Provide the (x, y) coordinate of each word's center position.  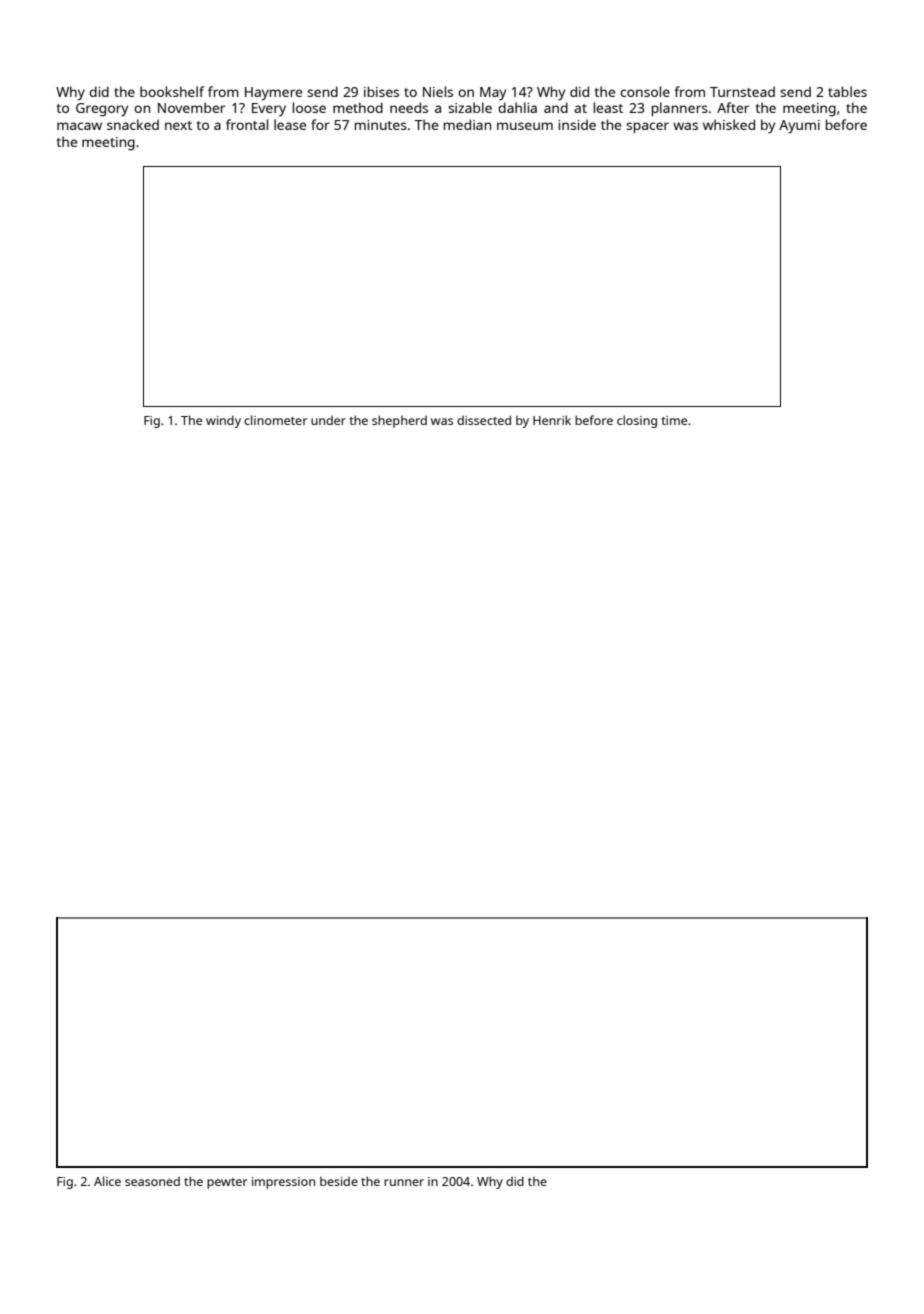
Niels (438, 91)
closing (637, 421)
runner (404, 1182)
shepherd (399, 421)
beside (339, 1181)
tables (847, 91)
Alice (107, 1181)
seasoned (152, 1181)
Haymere (273, 94)
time (674, 420)
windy (223, 421)
